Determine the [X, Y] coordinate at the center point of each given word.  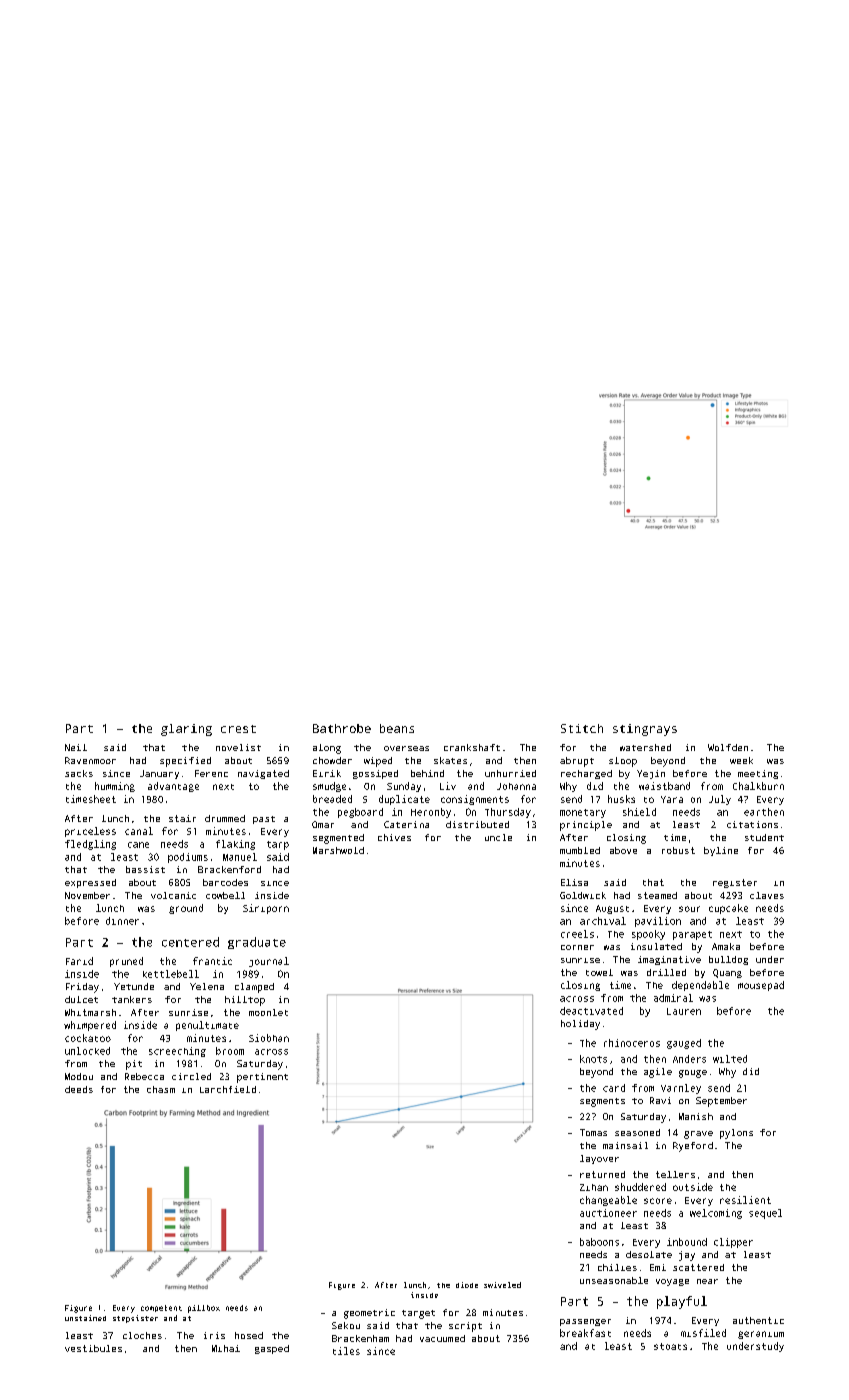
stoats [670, 1346]
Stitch [582, 728]
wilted [730, 1059]
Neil [76, 747]
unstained [85, 1318]
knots [593, 1059]
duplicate [404, 800]
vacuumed [442, 1338]
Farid [79, 961]
